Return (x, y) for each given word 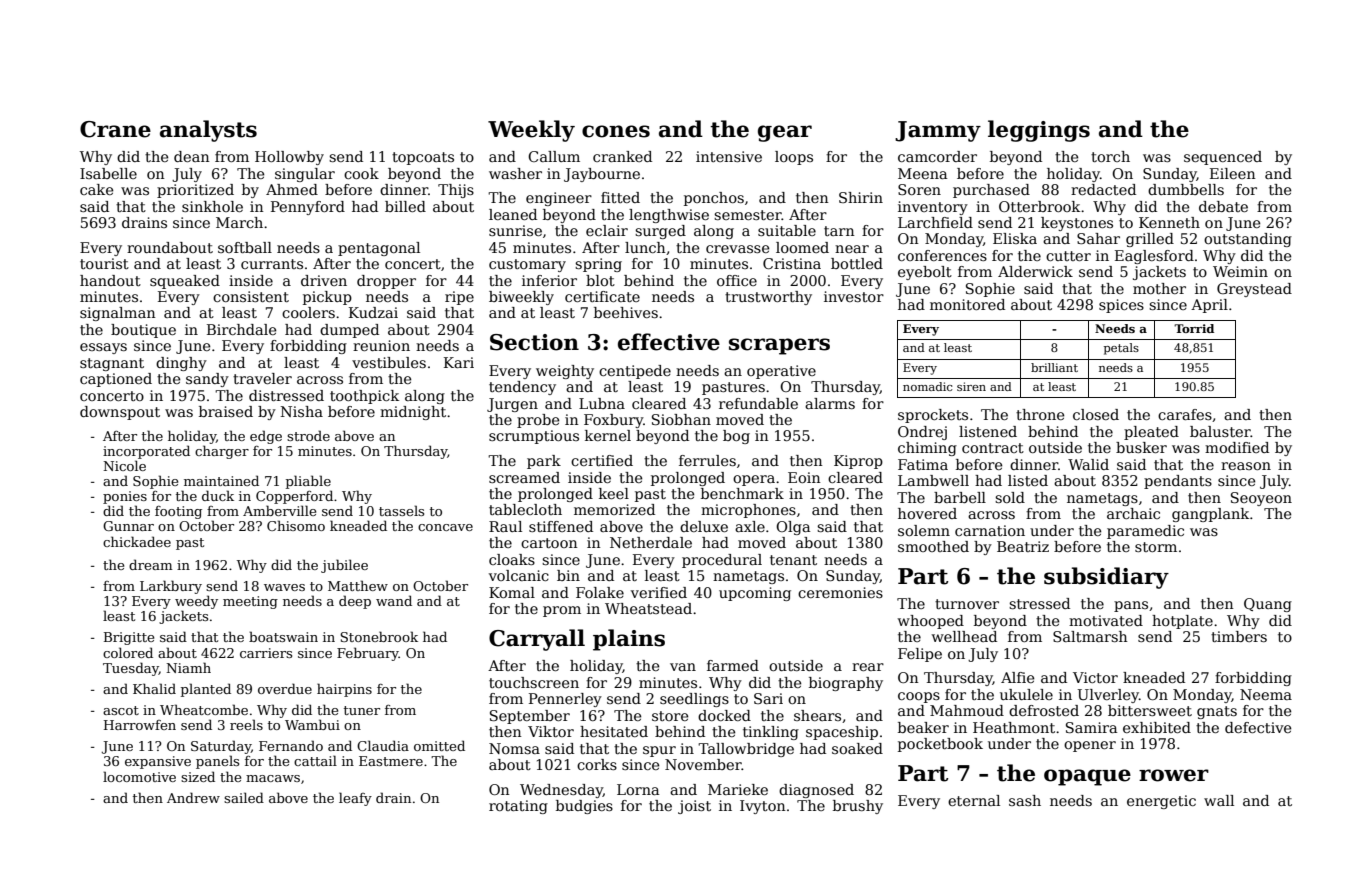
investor (854, 296)
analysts (208, 131)
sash (1025, 800)
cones (616, 131)
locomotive (139, 776)
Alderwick (1035, 271)
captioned (116, 380)
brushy (858, 807)
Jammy (938, 131)
